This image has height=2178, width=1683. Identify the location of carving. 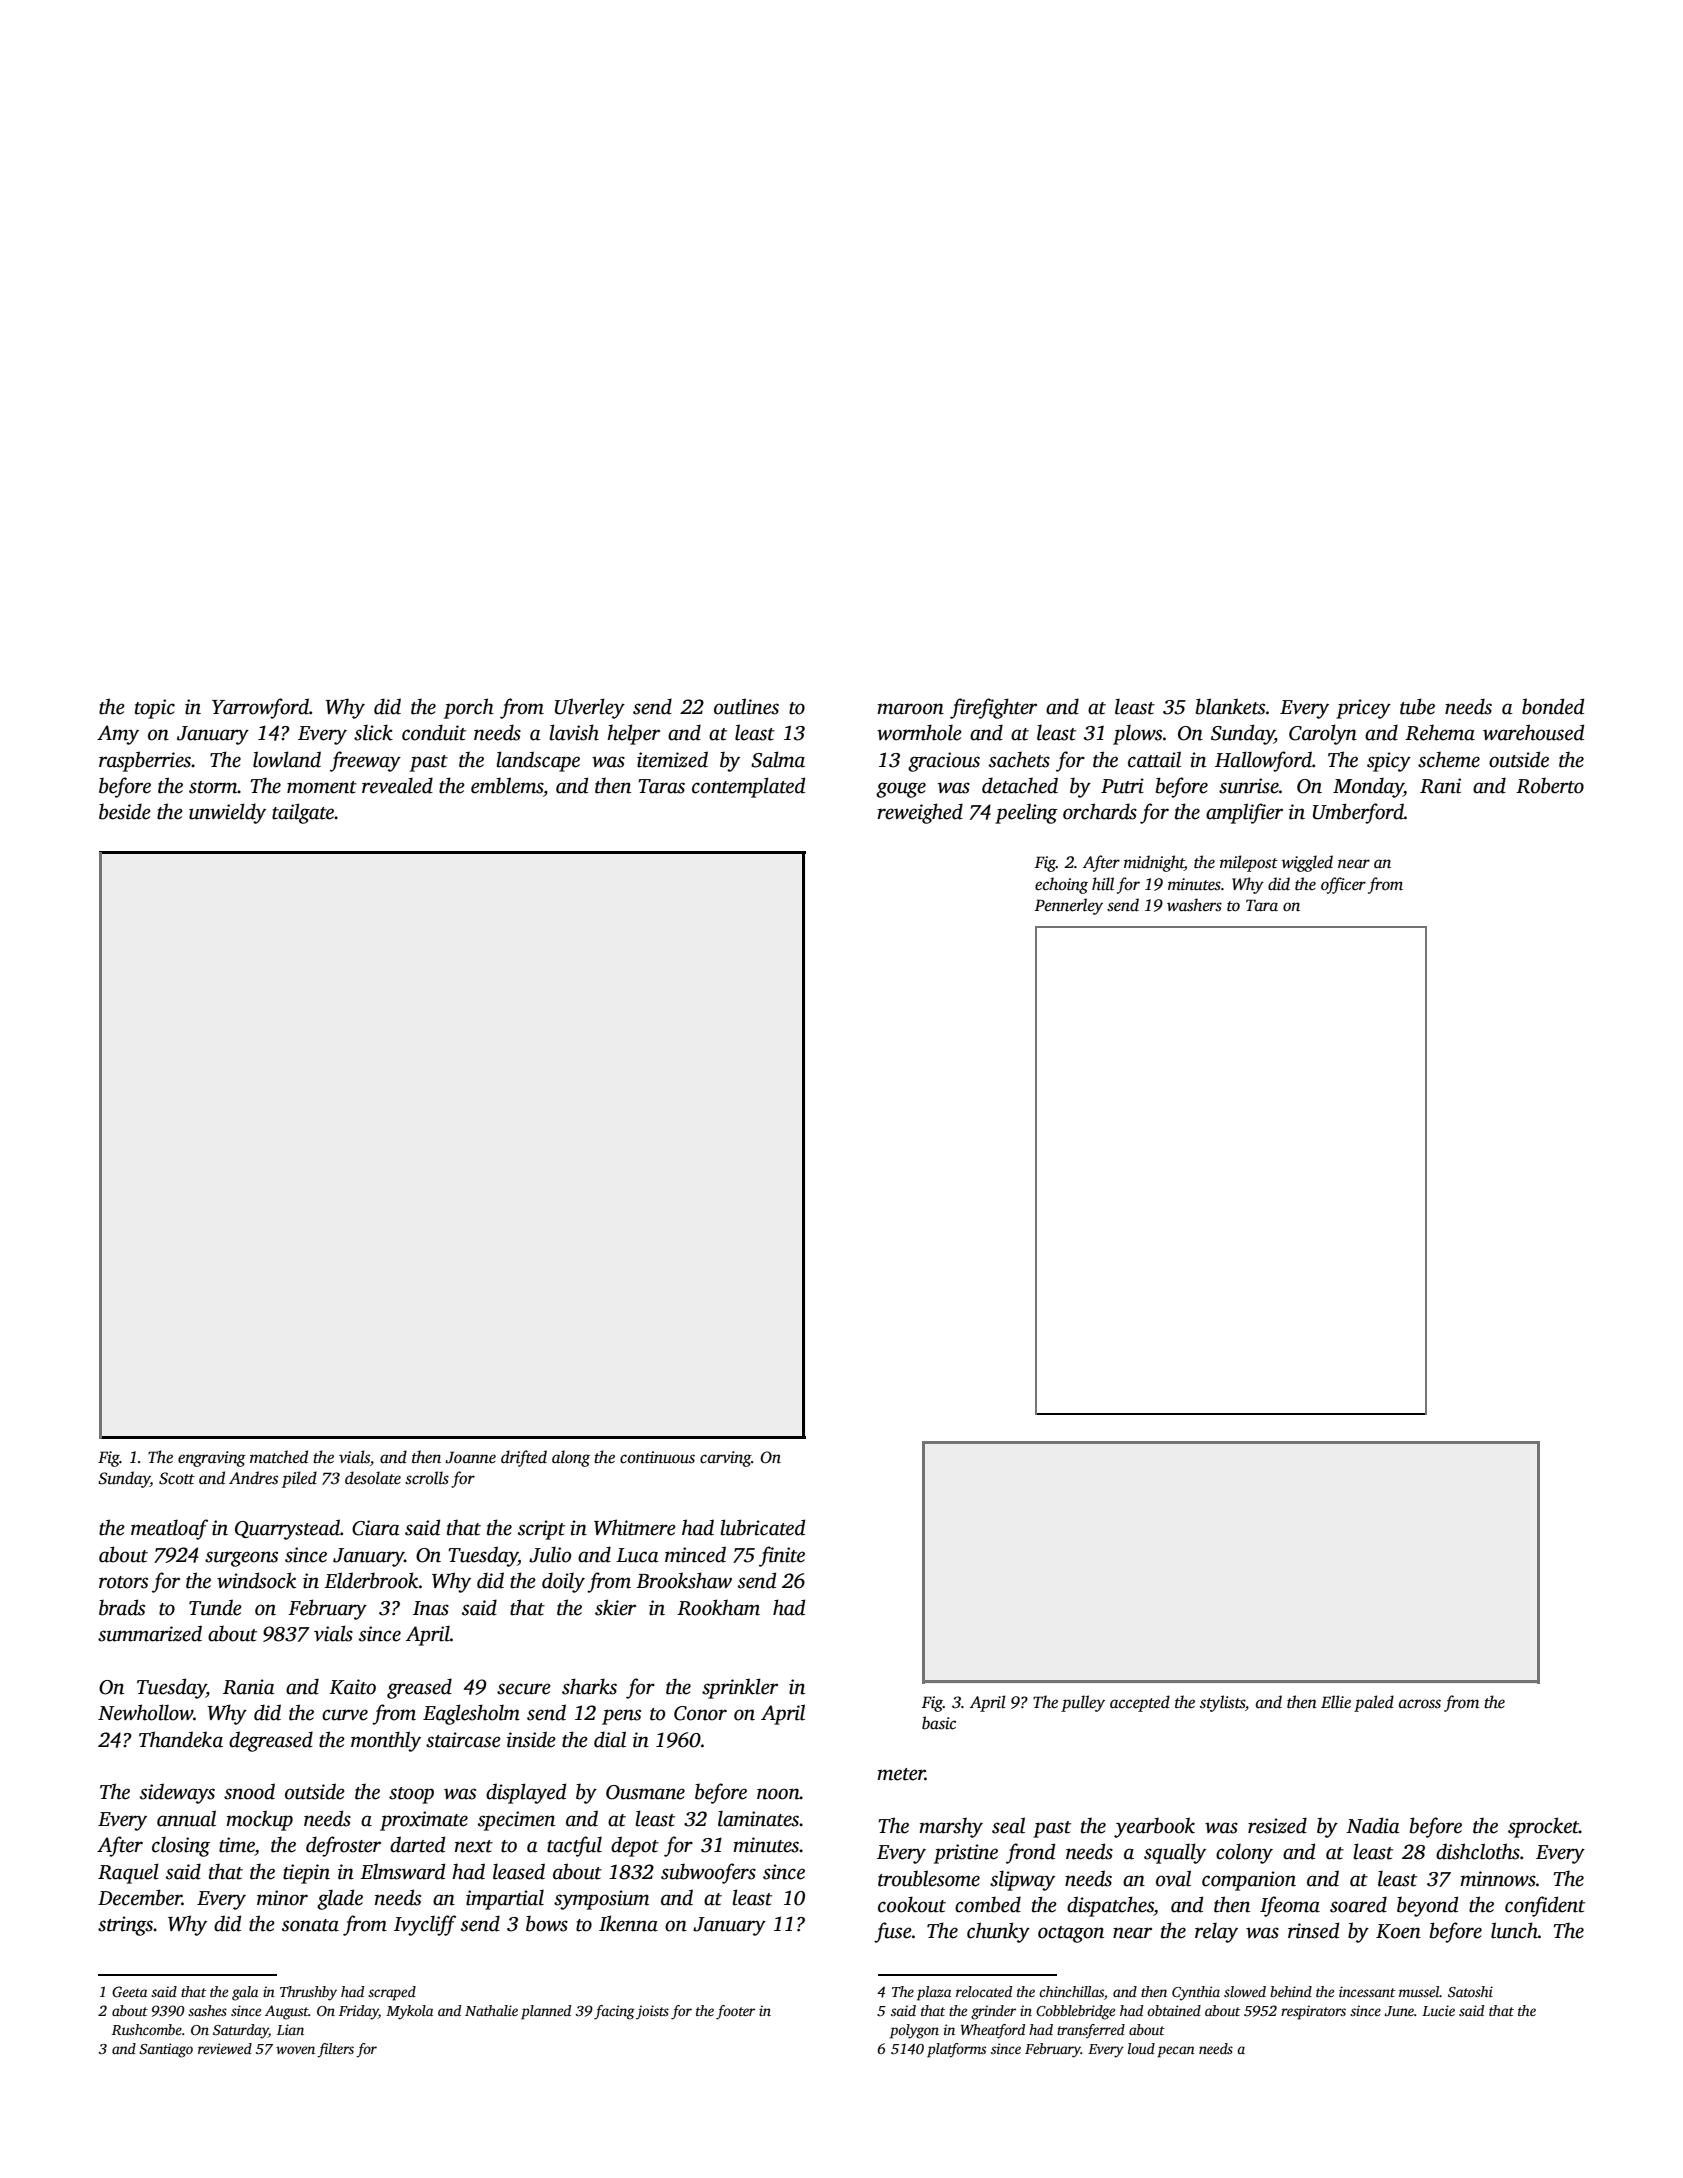
(725, 1459).
